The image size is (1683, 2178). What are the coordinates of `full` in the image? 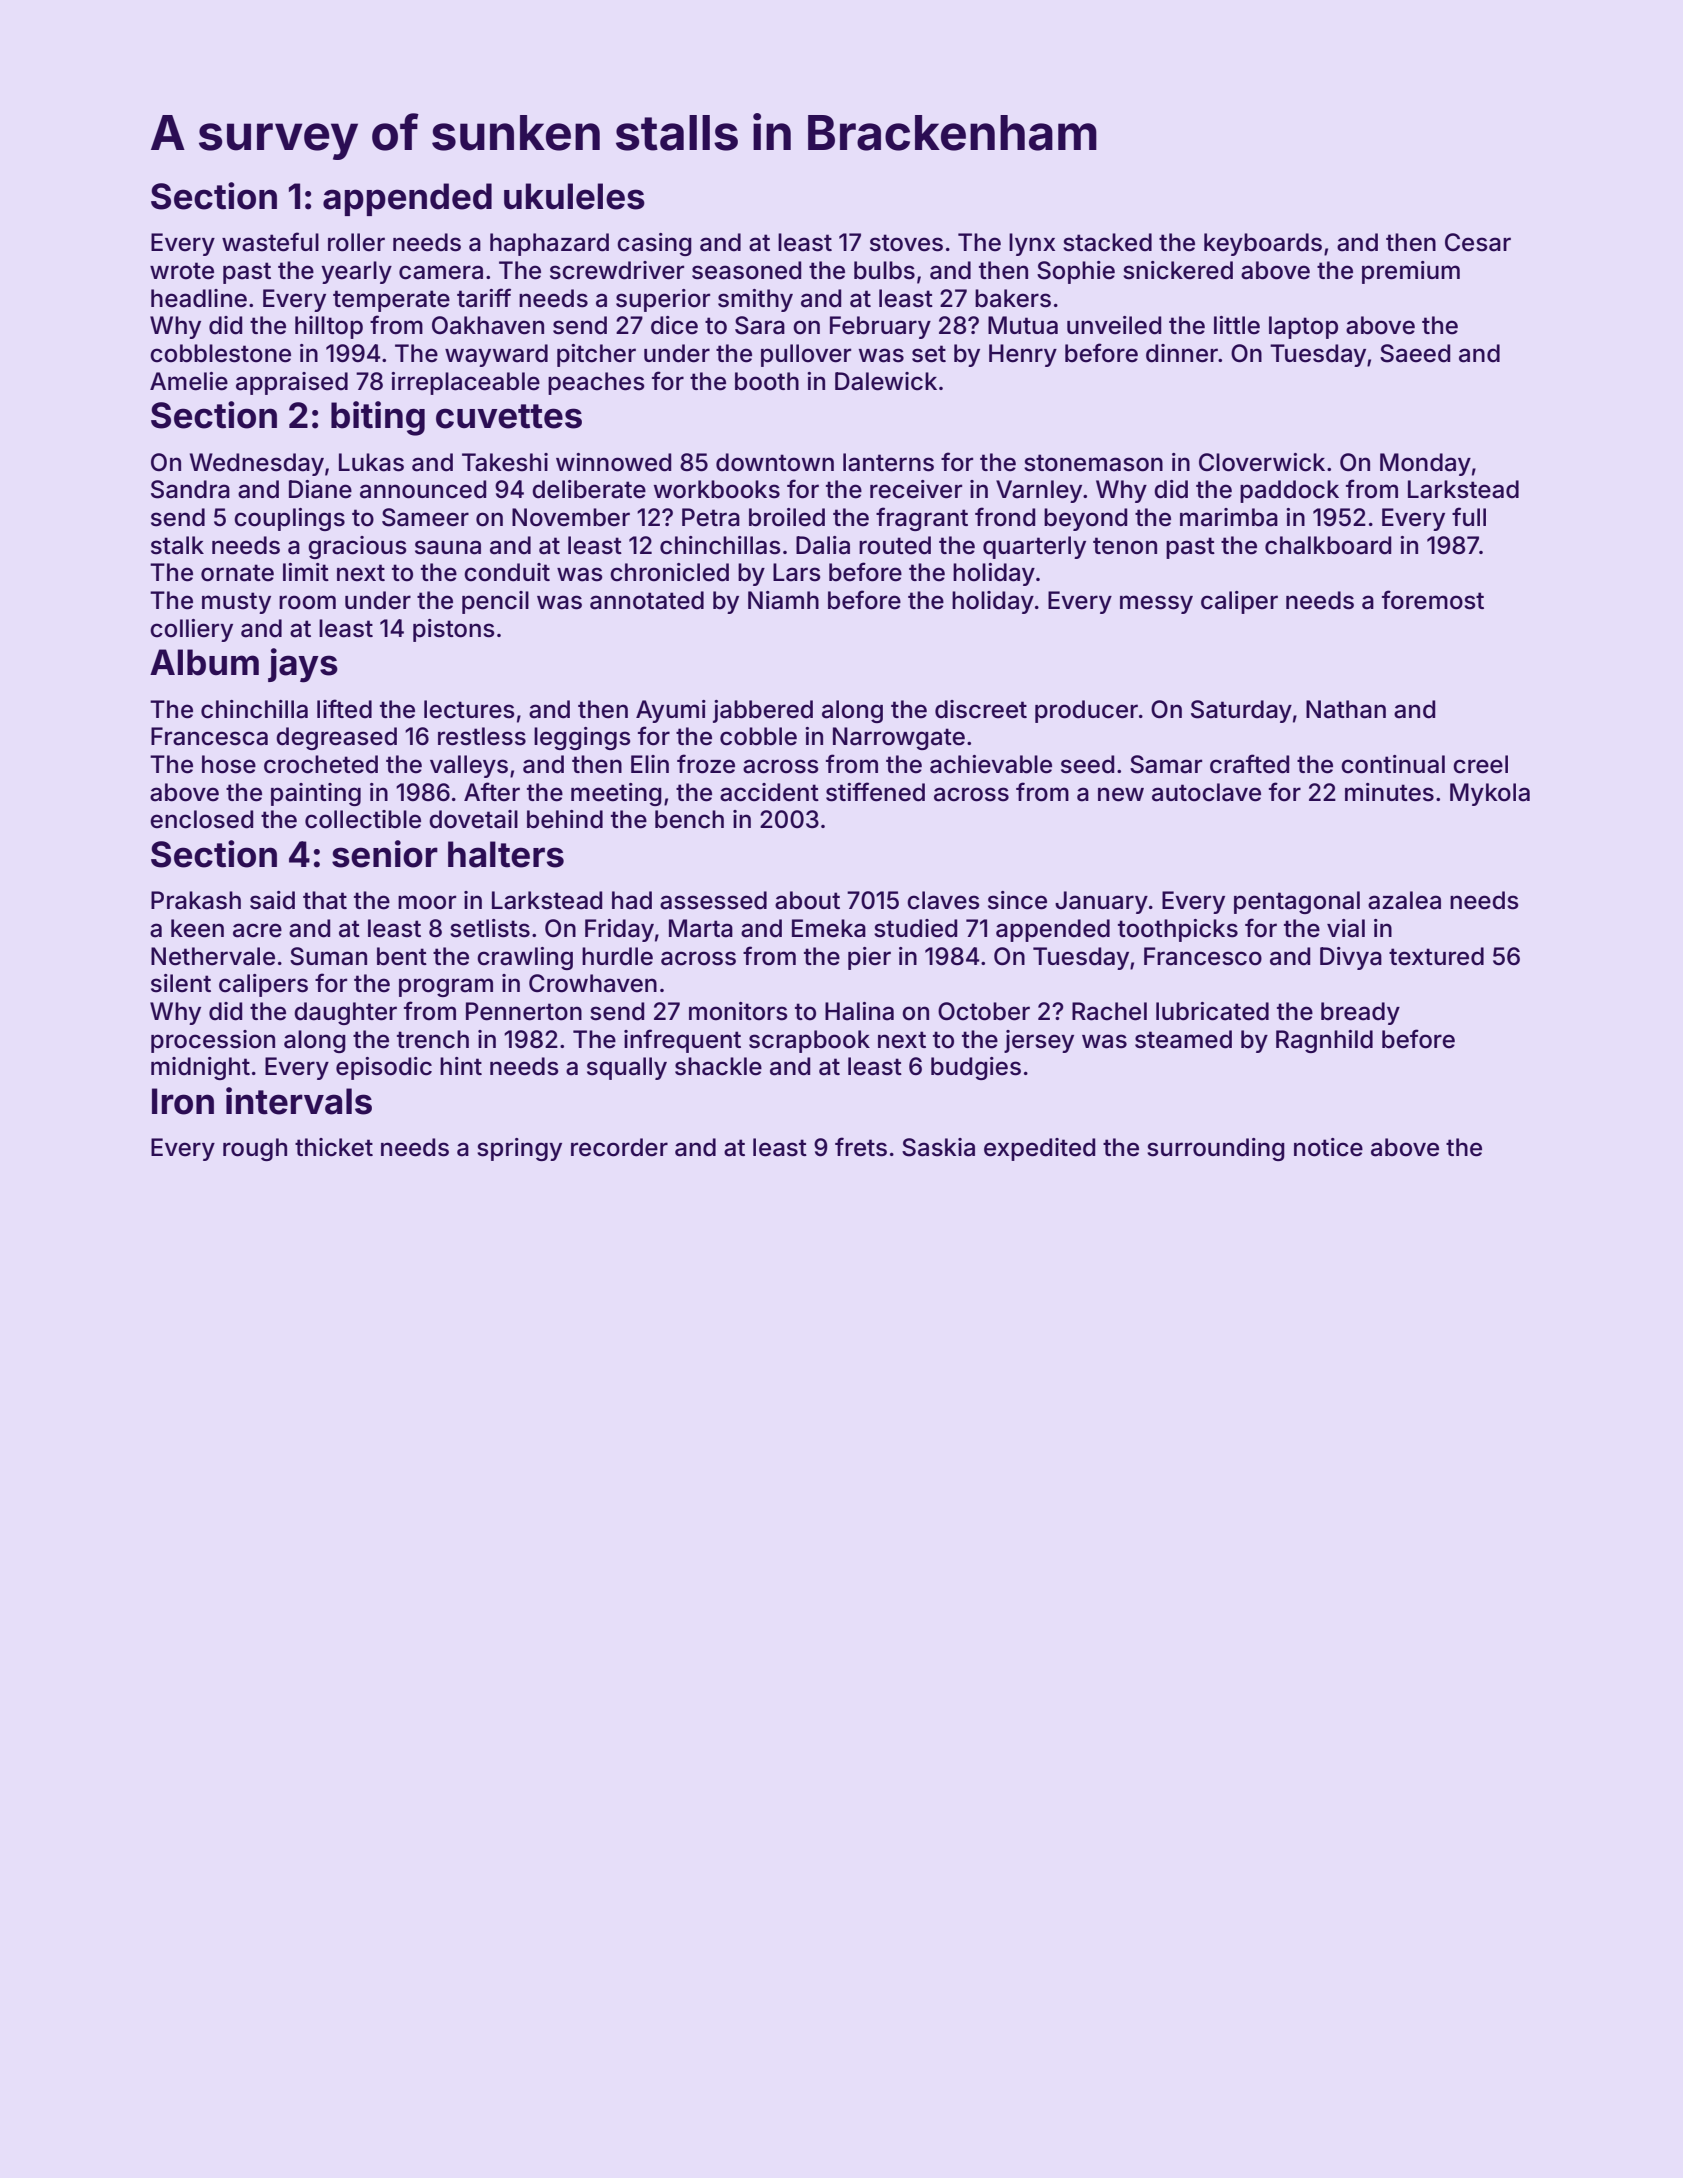 It's located at (1469, 516).
